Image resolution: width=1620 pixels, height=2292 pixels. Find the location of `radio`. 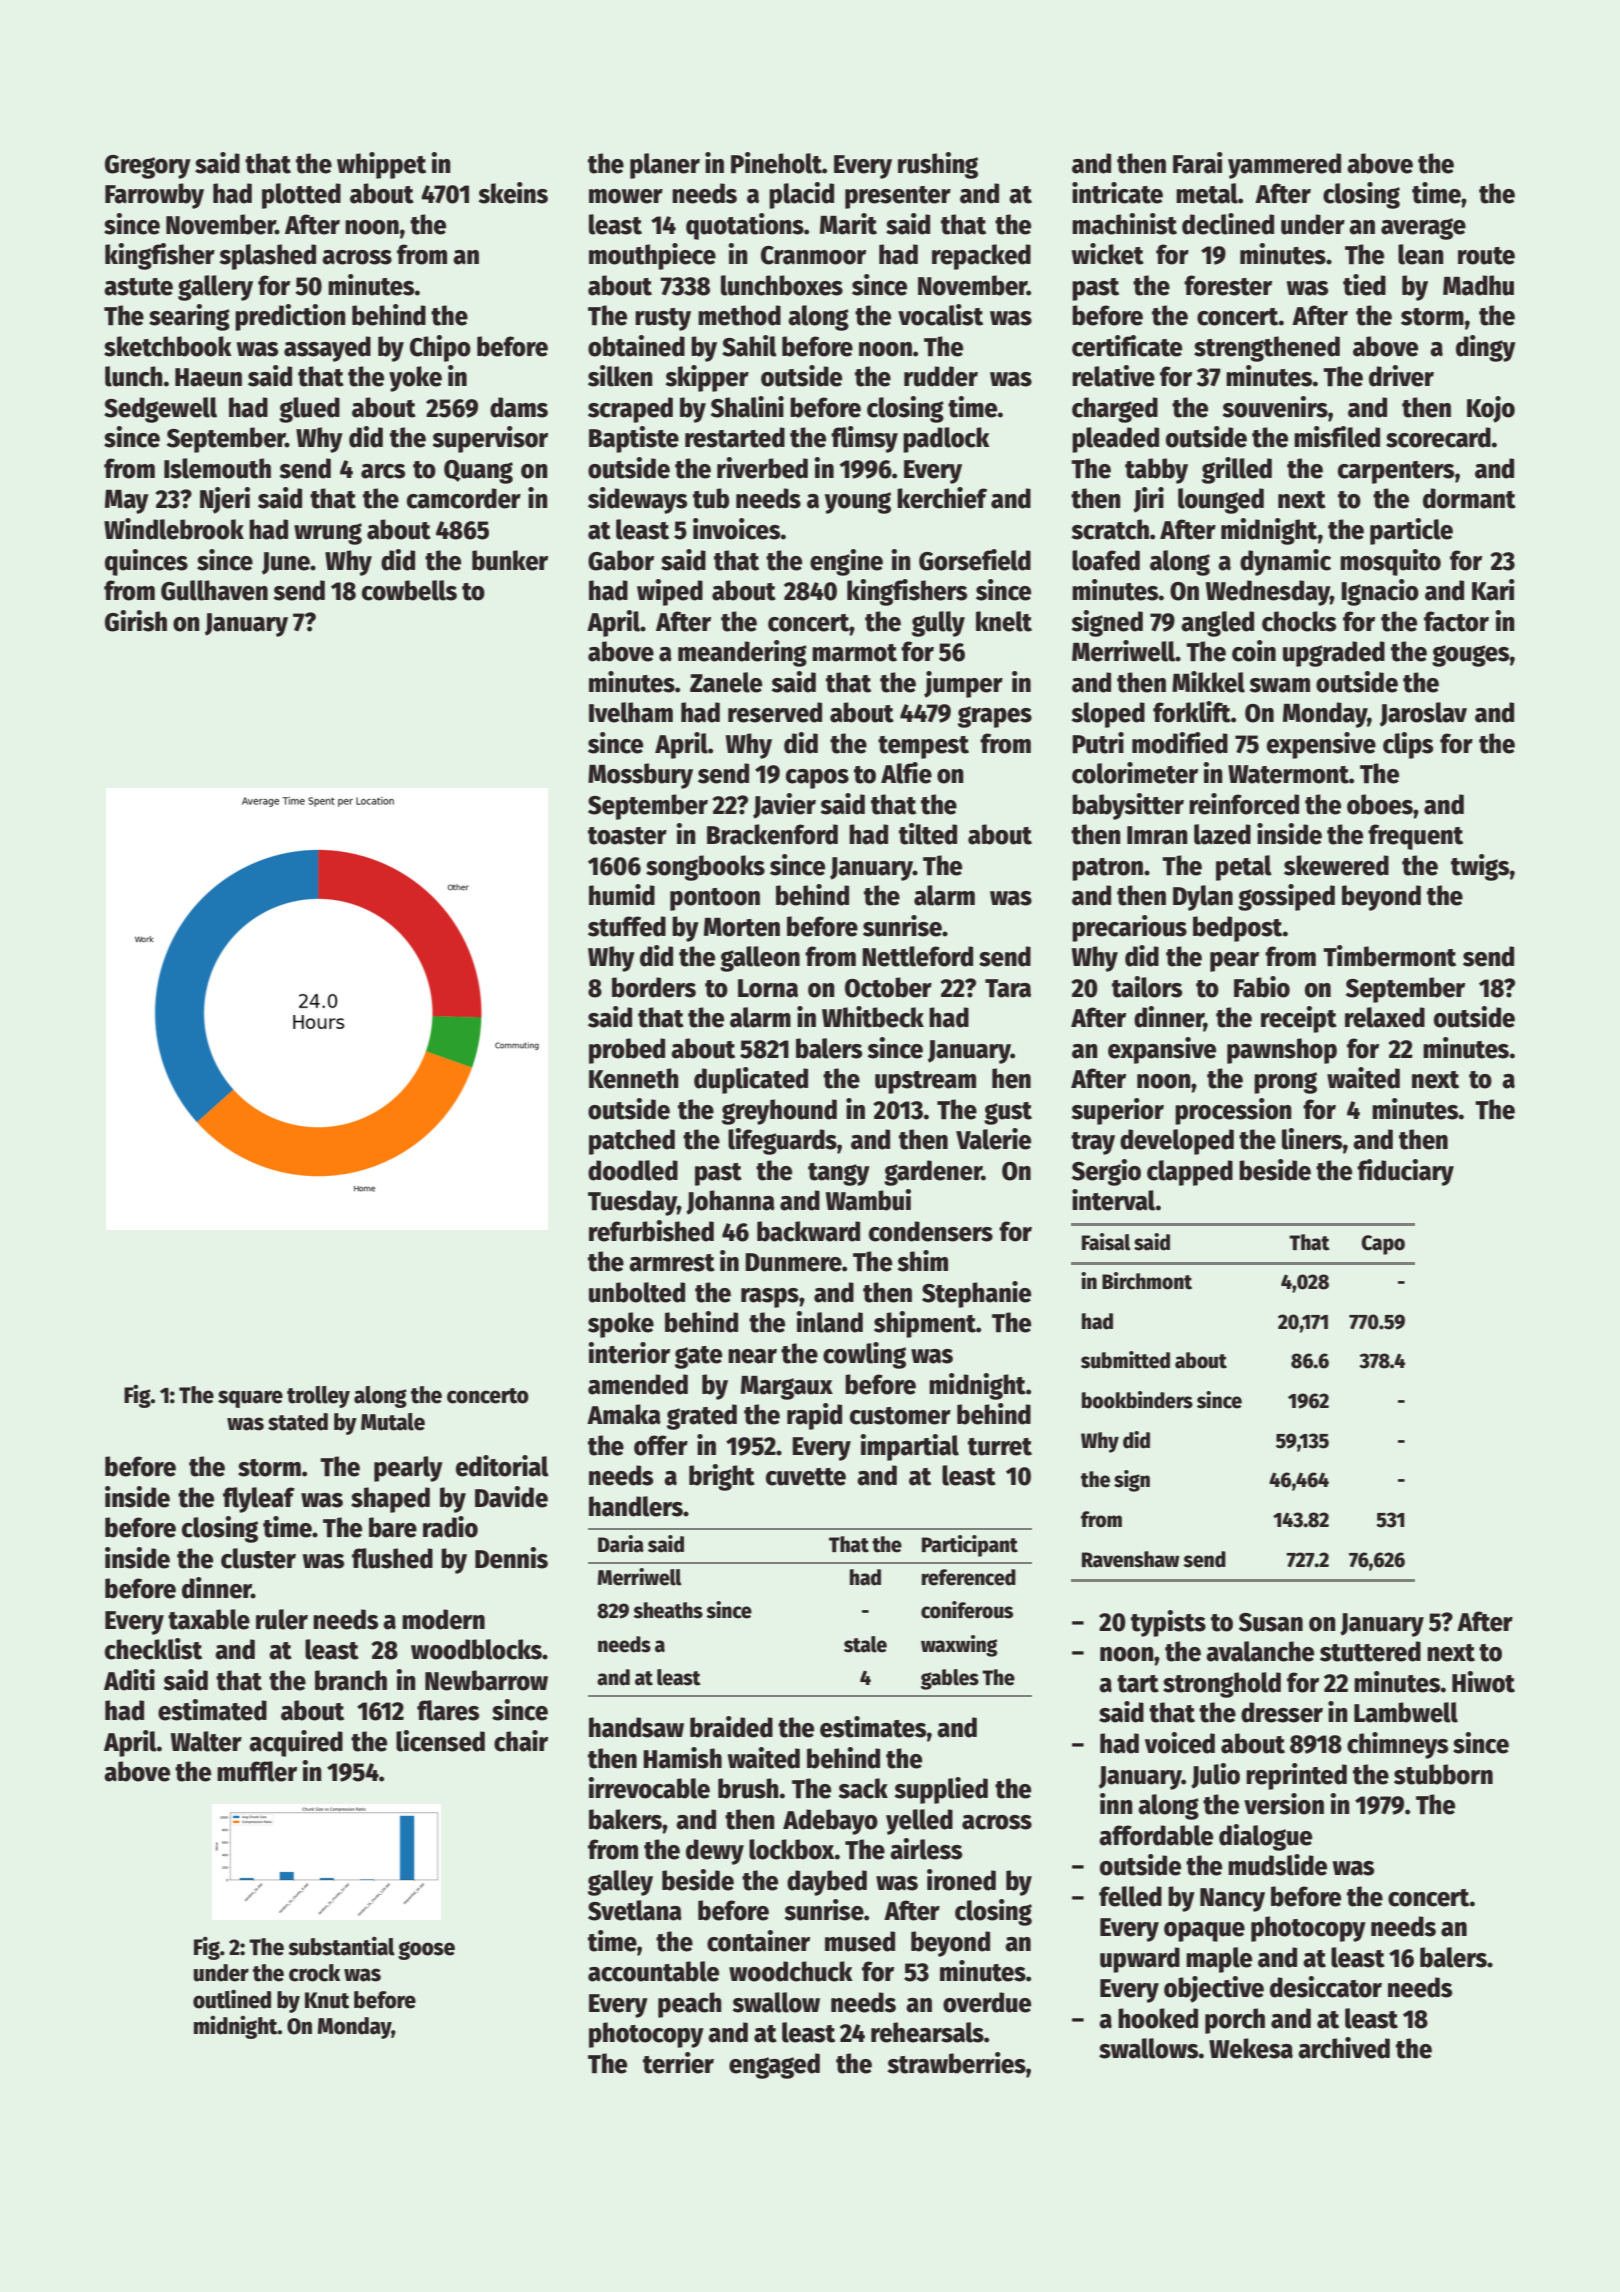

radio is located at coordinates (450, 1527).
